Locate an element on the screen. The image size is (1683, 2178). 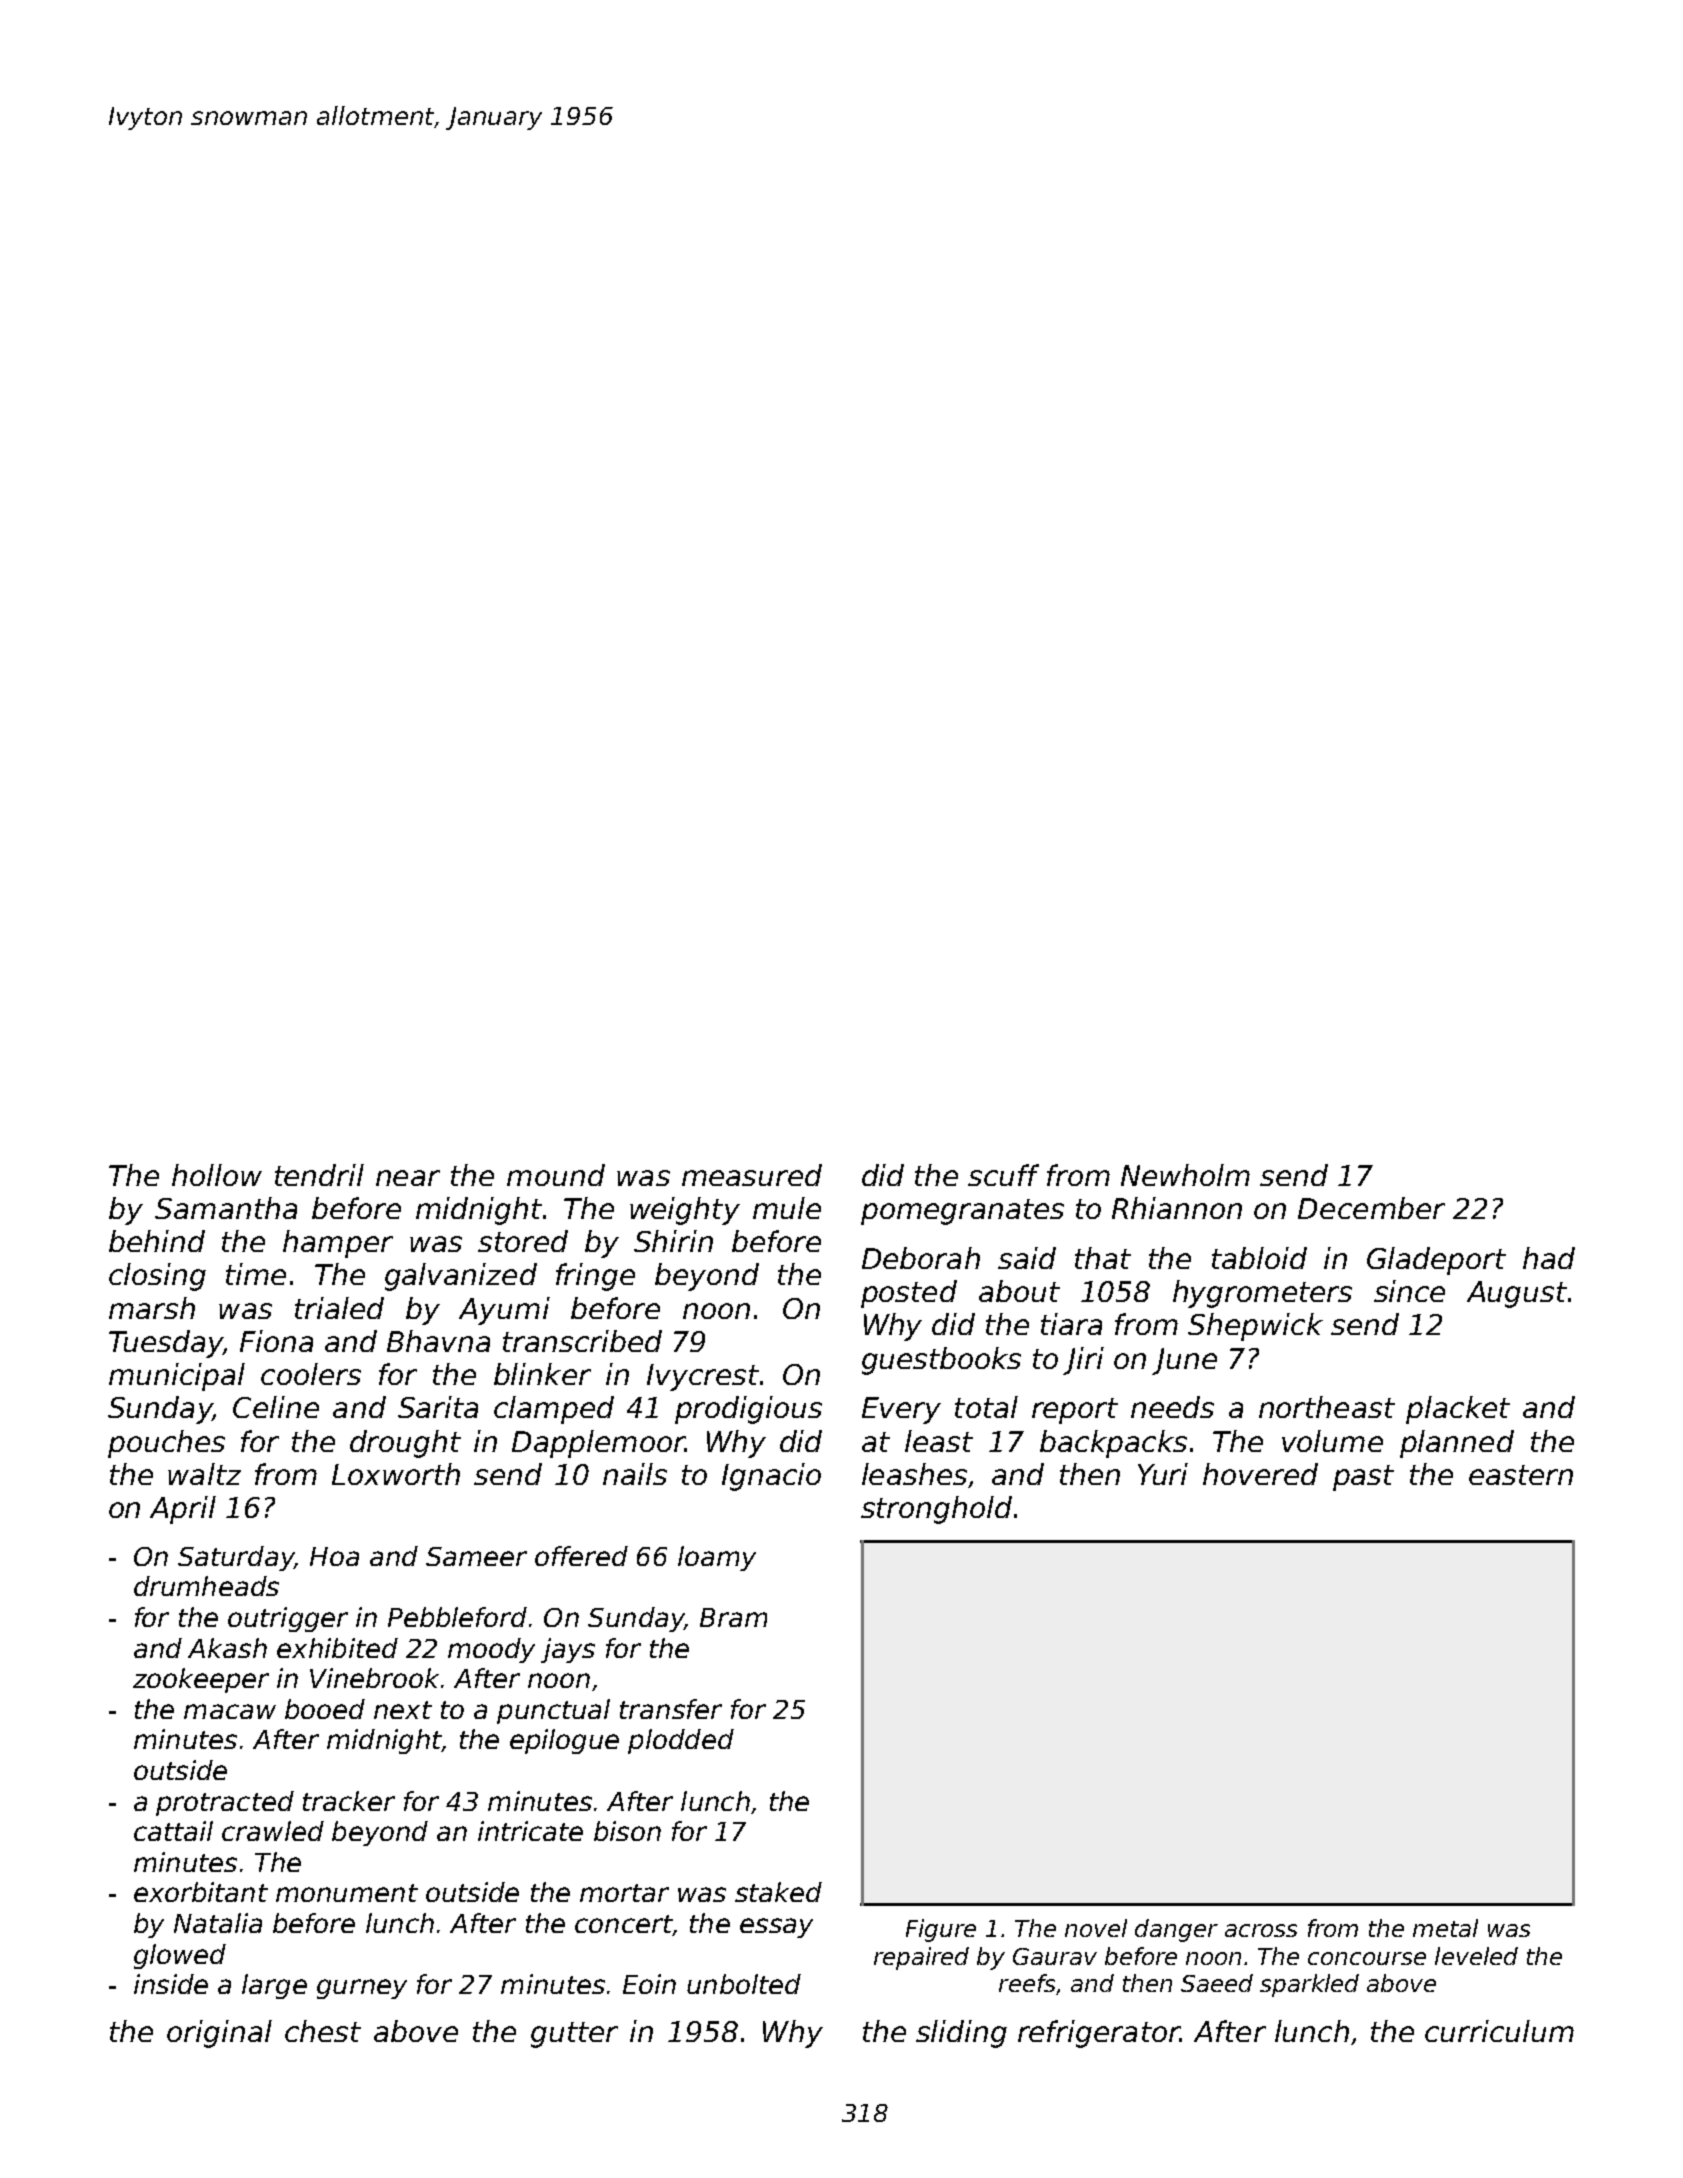
Newholm is located at coordinates (1185, 1175).
